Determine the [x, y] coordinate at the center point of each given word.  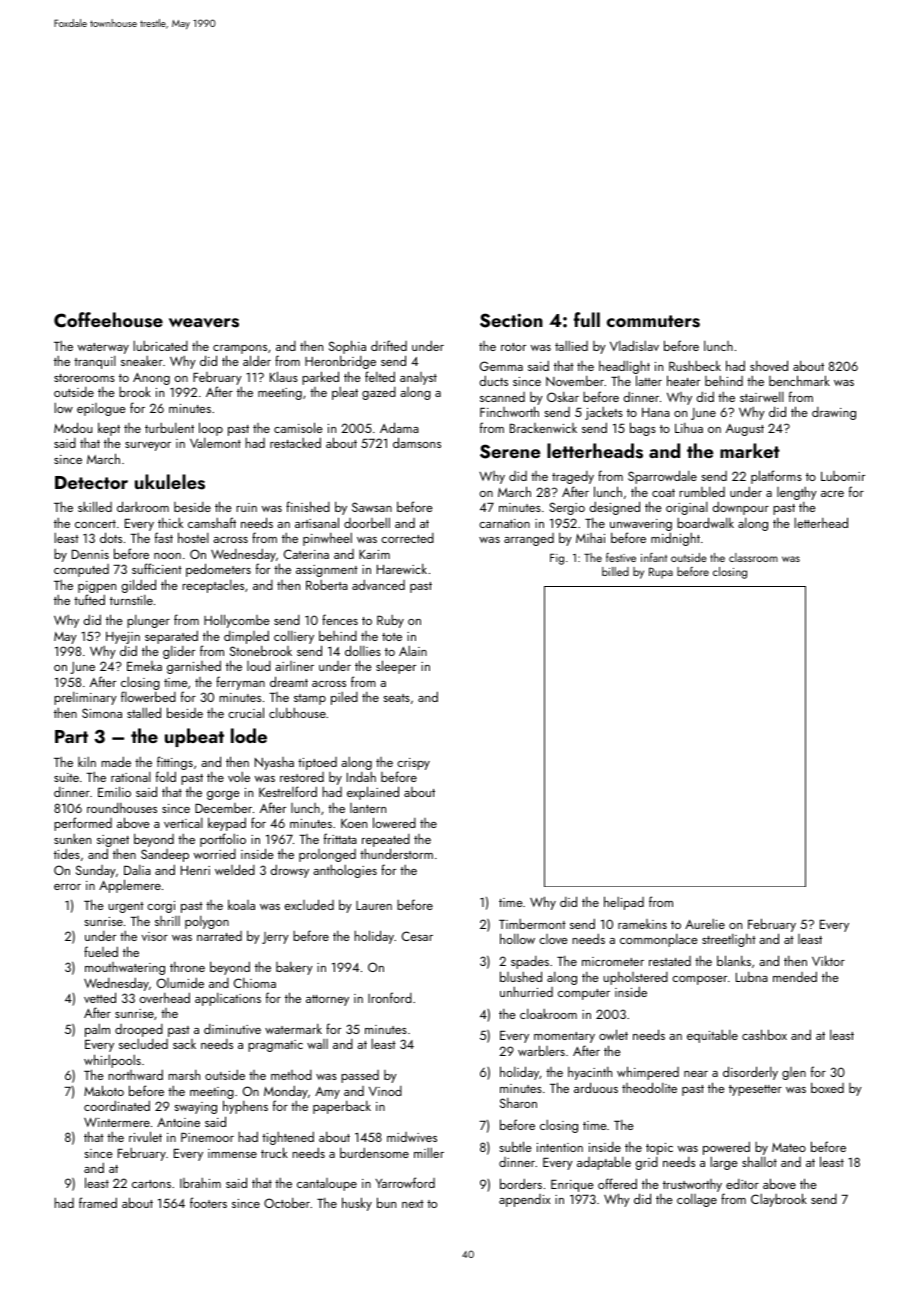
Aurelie [705, 924]
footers [208, 1202]
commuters [653, 321]
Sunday [96, 871]
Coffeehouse [108, 320]
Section [511, 320]
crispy [413, 764]
